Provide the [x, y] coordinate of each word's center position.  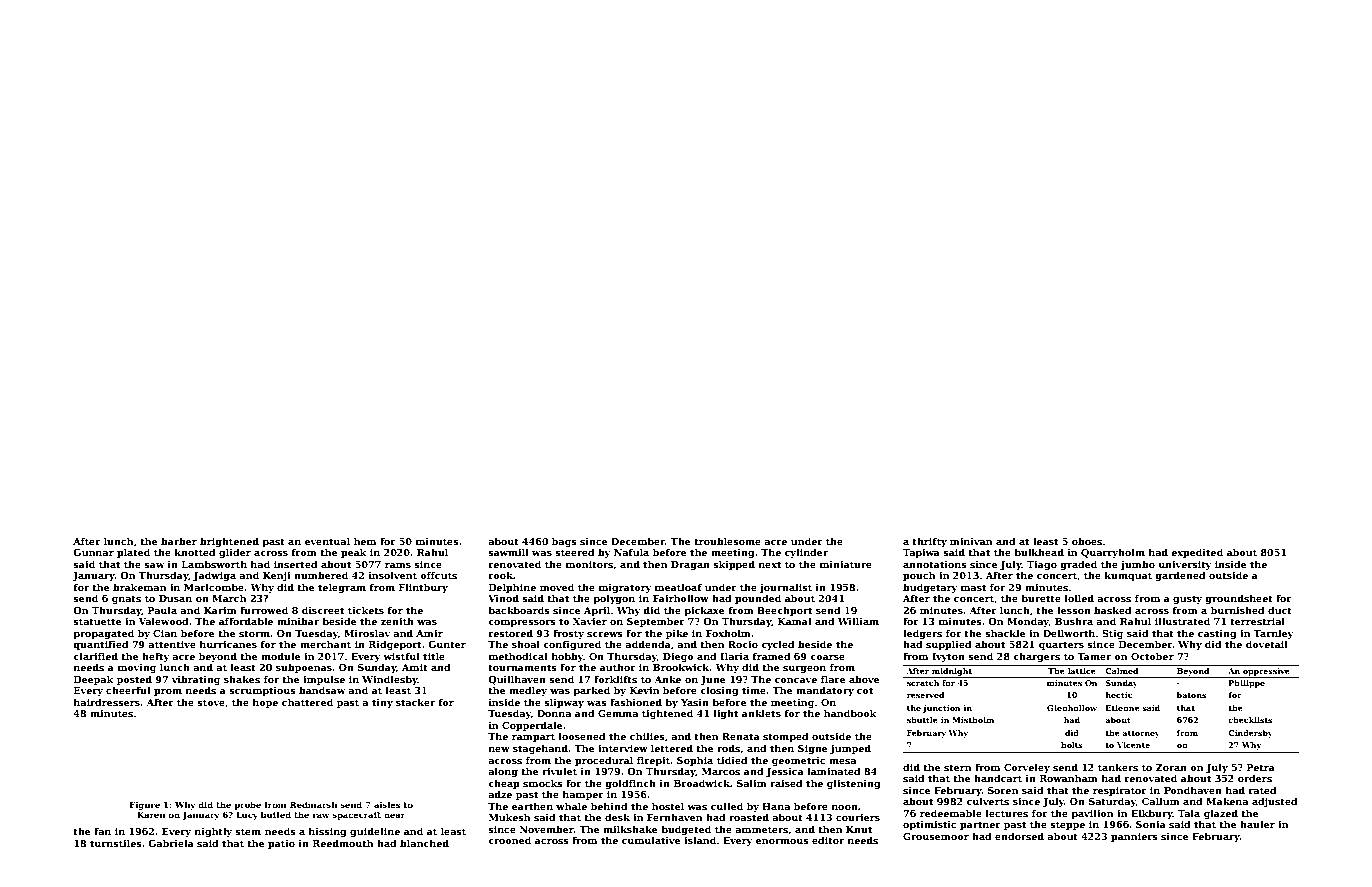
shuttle [922, 720]
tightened [667, 714]
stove [211, 702]
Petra [1261, 767]
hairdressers [107, 702]
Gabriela [171, 843]
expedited [1197, 553]
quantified [101, 645]
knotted [195, 552]
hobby [567, 657]
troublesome [727, 541]
